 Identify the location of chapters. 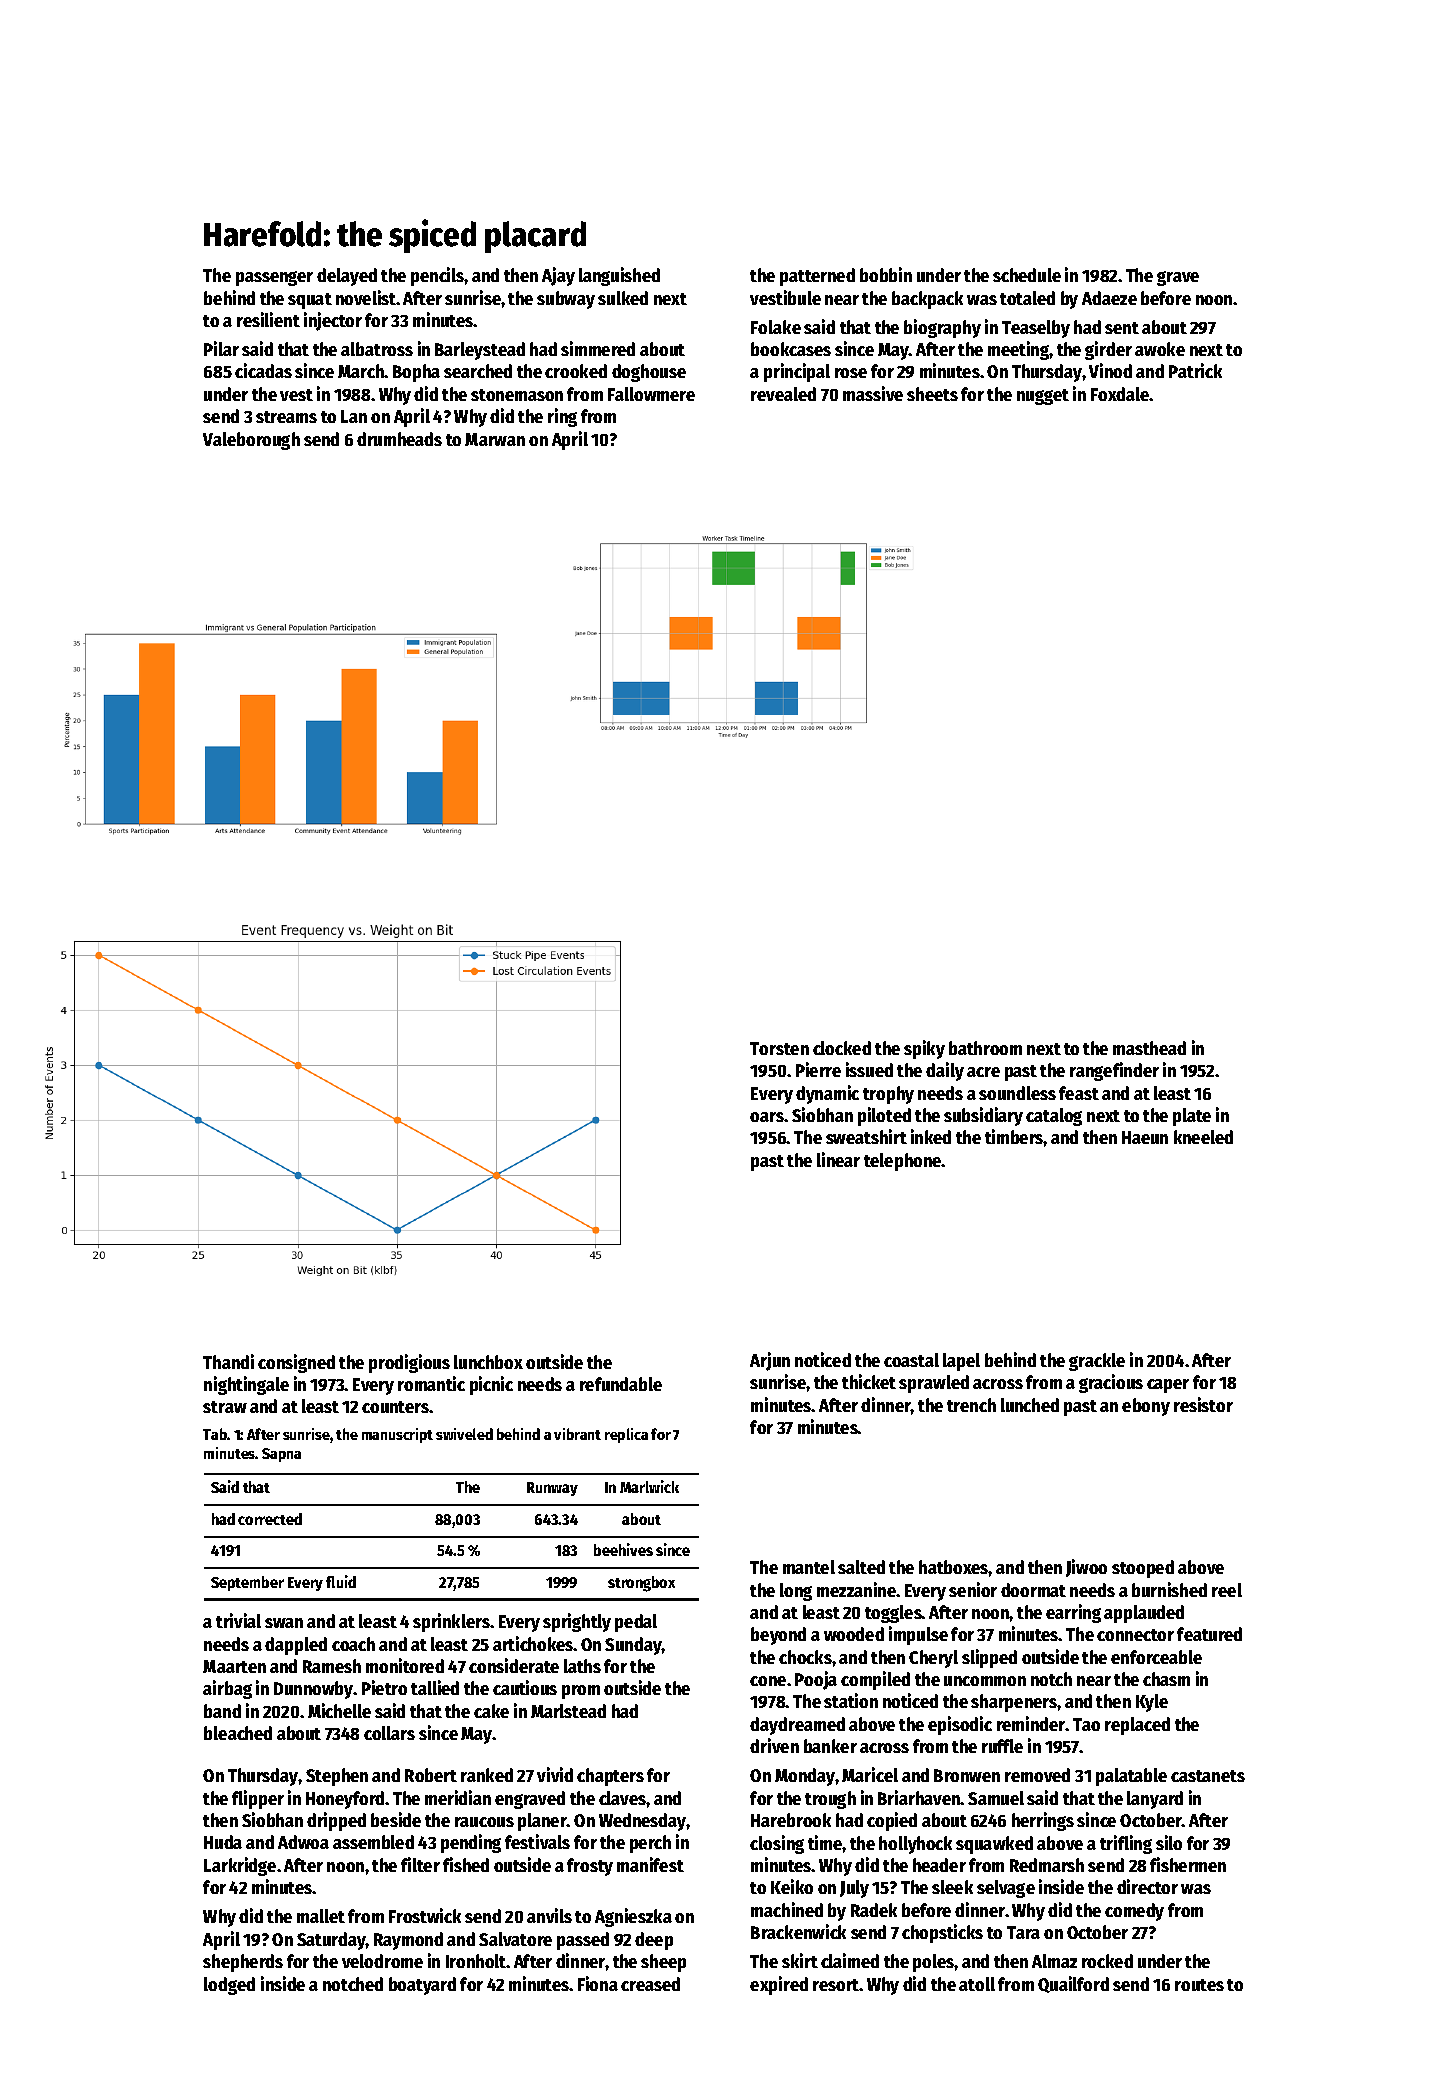
(610, 1777).
